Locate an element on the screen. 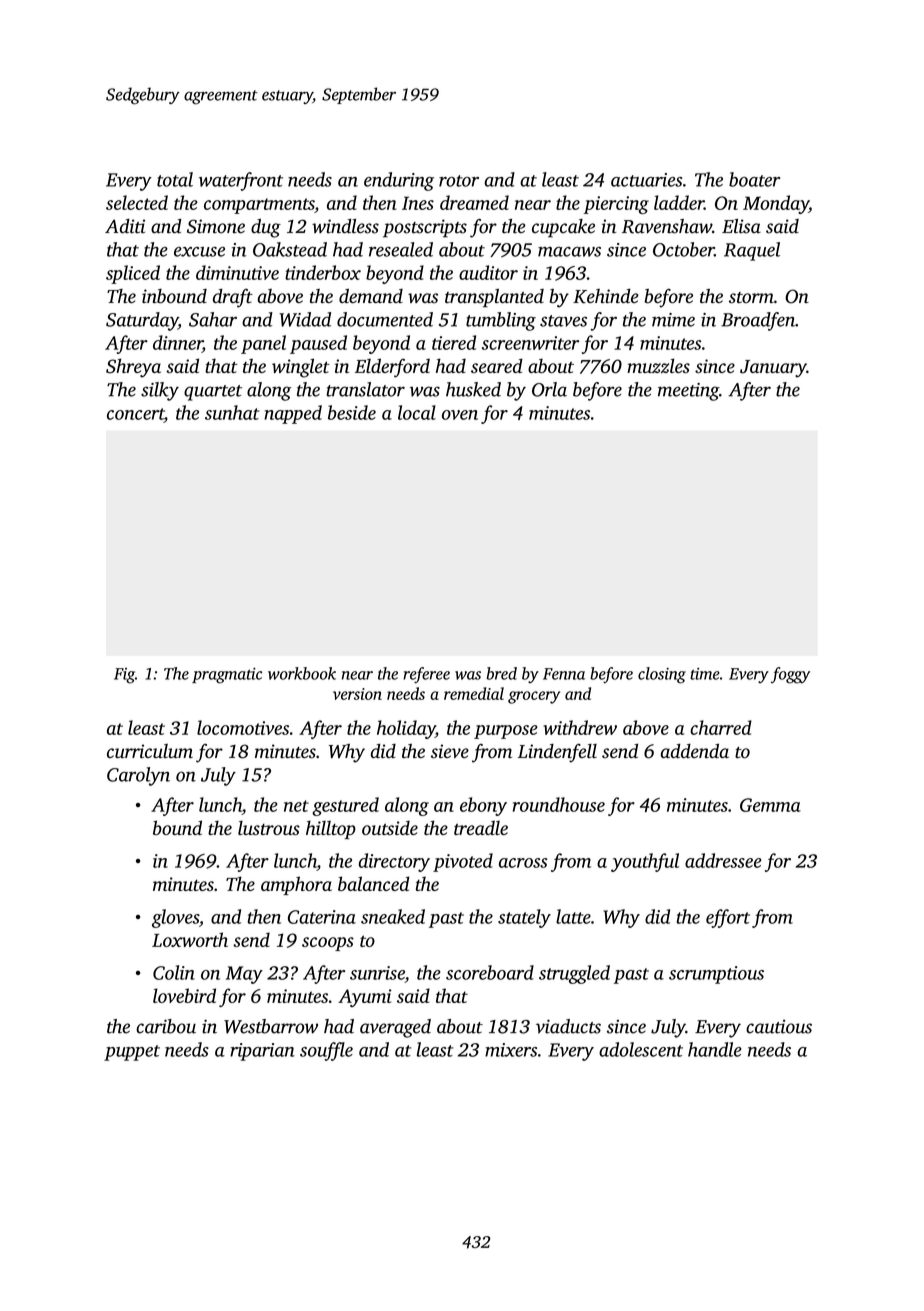 This screenshot has width=924, height=1311. January is located at coordinates (773, 369).
